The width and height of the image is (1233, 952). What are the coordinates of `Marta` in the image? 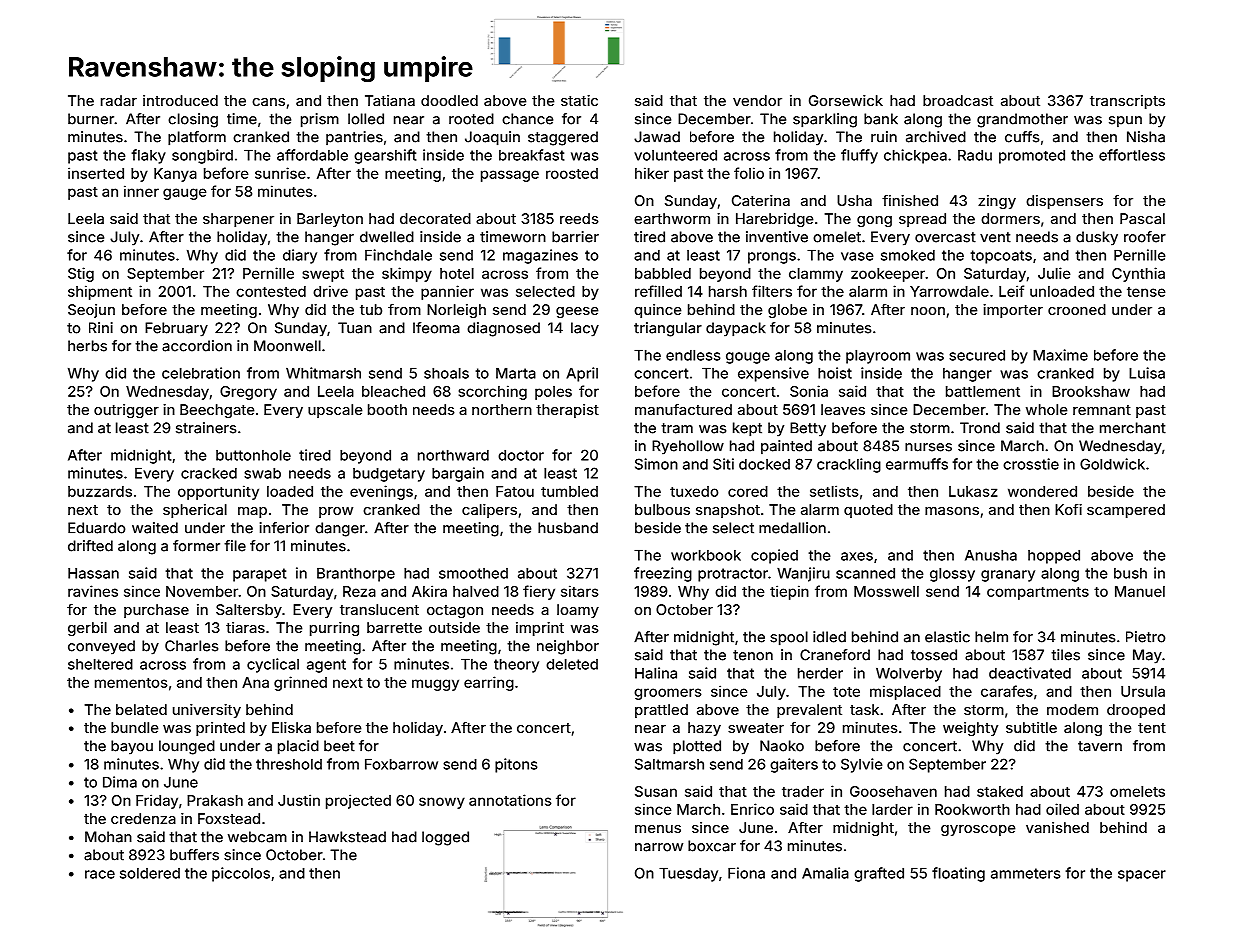 It's located at (516, 373).
